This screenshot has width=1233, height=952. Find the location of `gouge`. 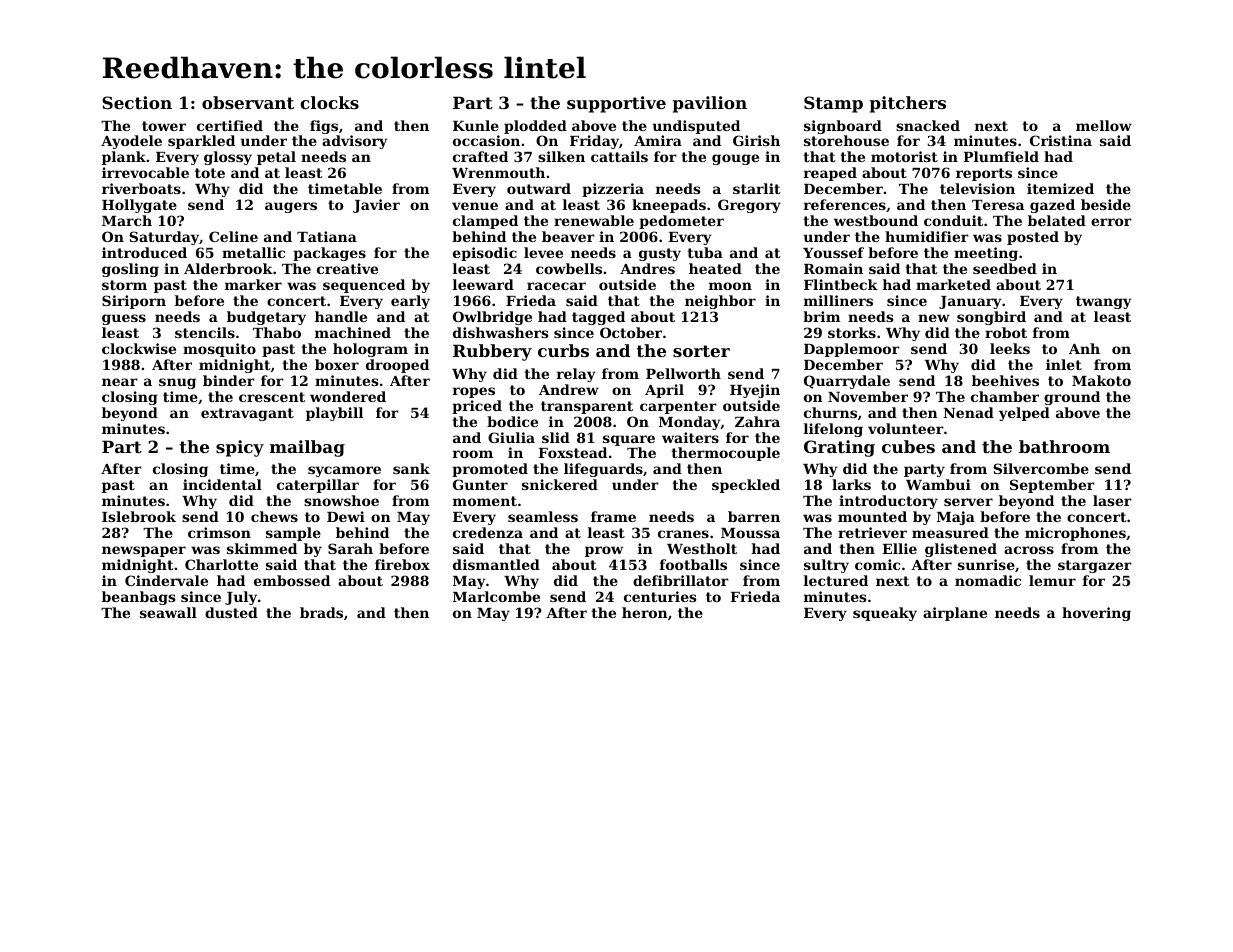

gouge is located at coordinates (735, 159).
